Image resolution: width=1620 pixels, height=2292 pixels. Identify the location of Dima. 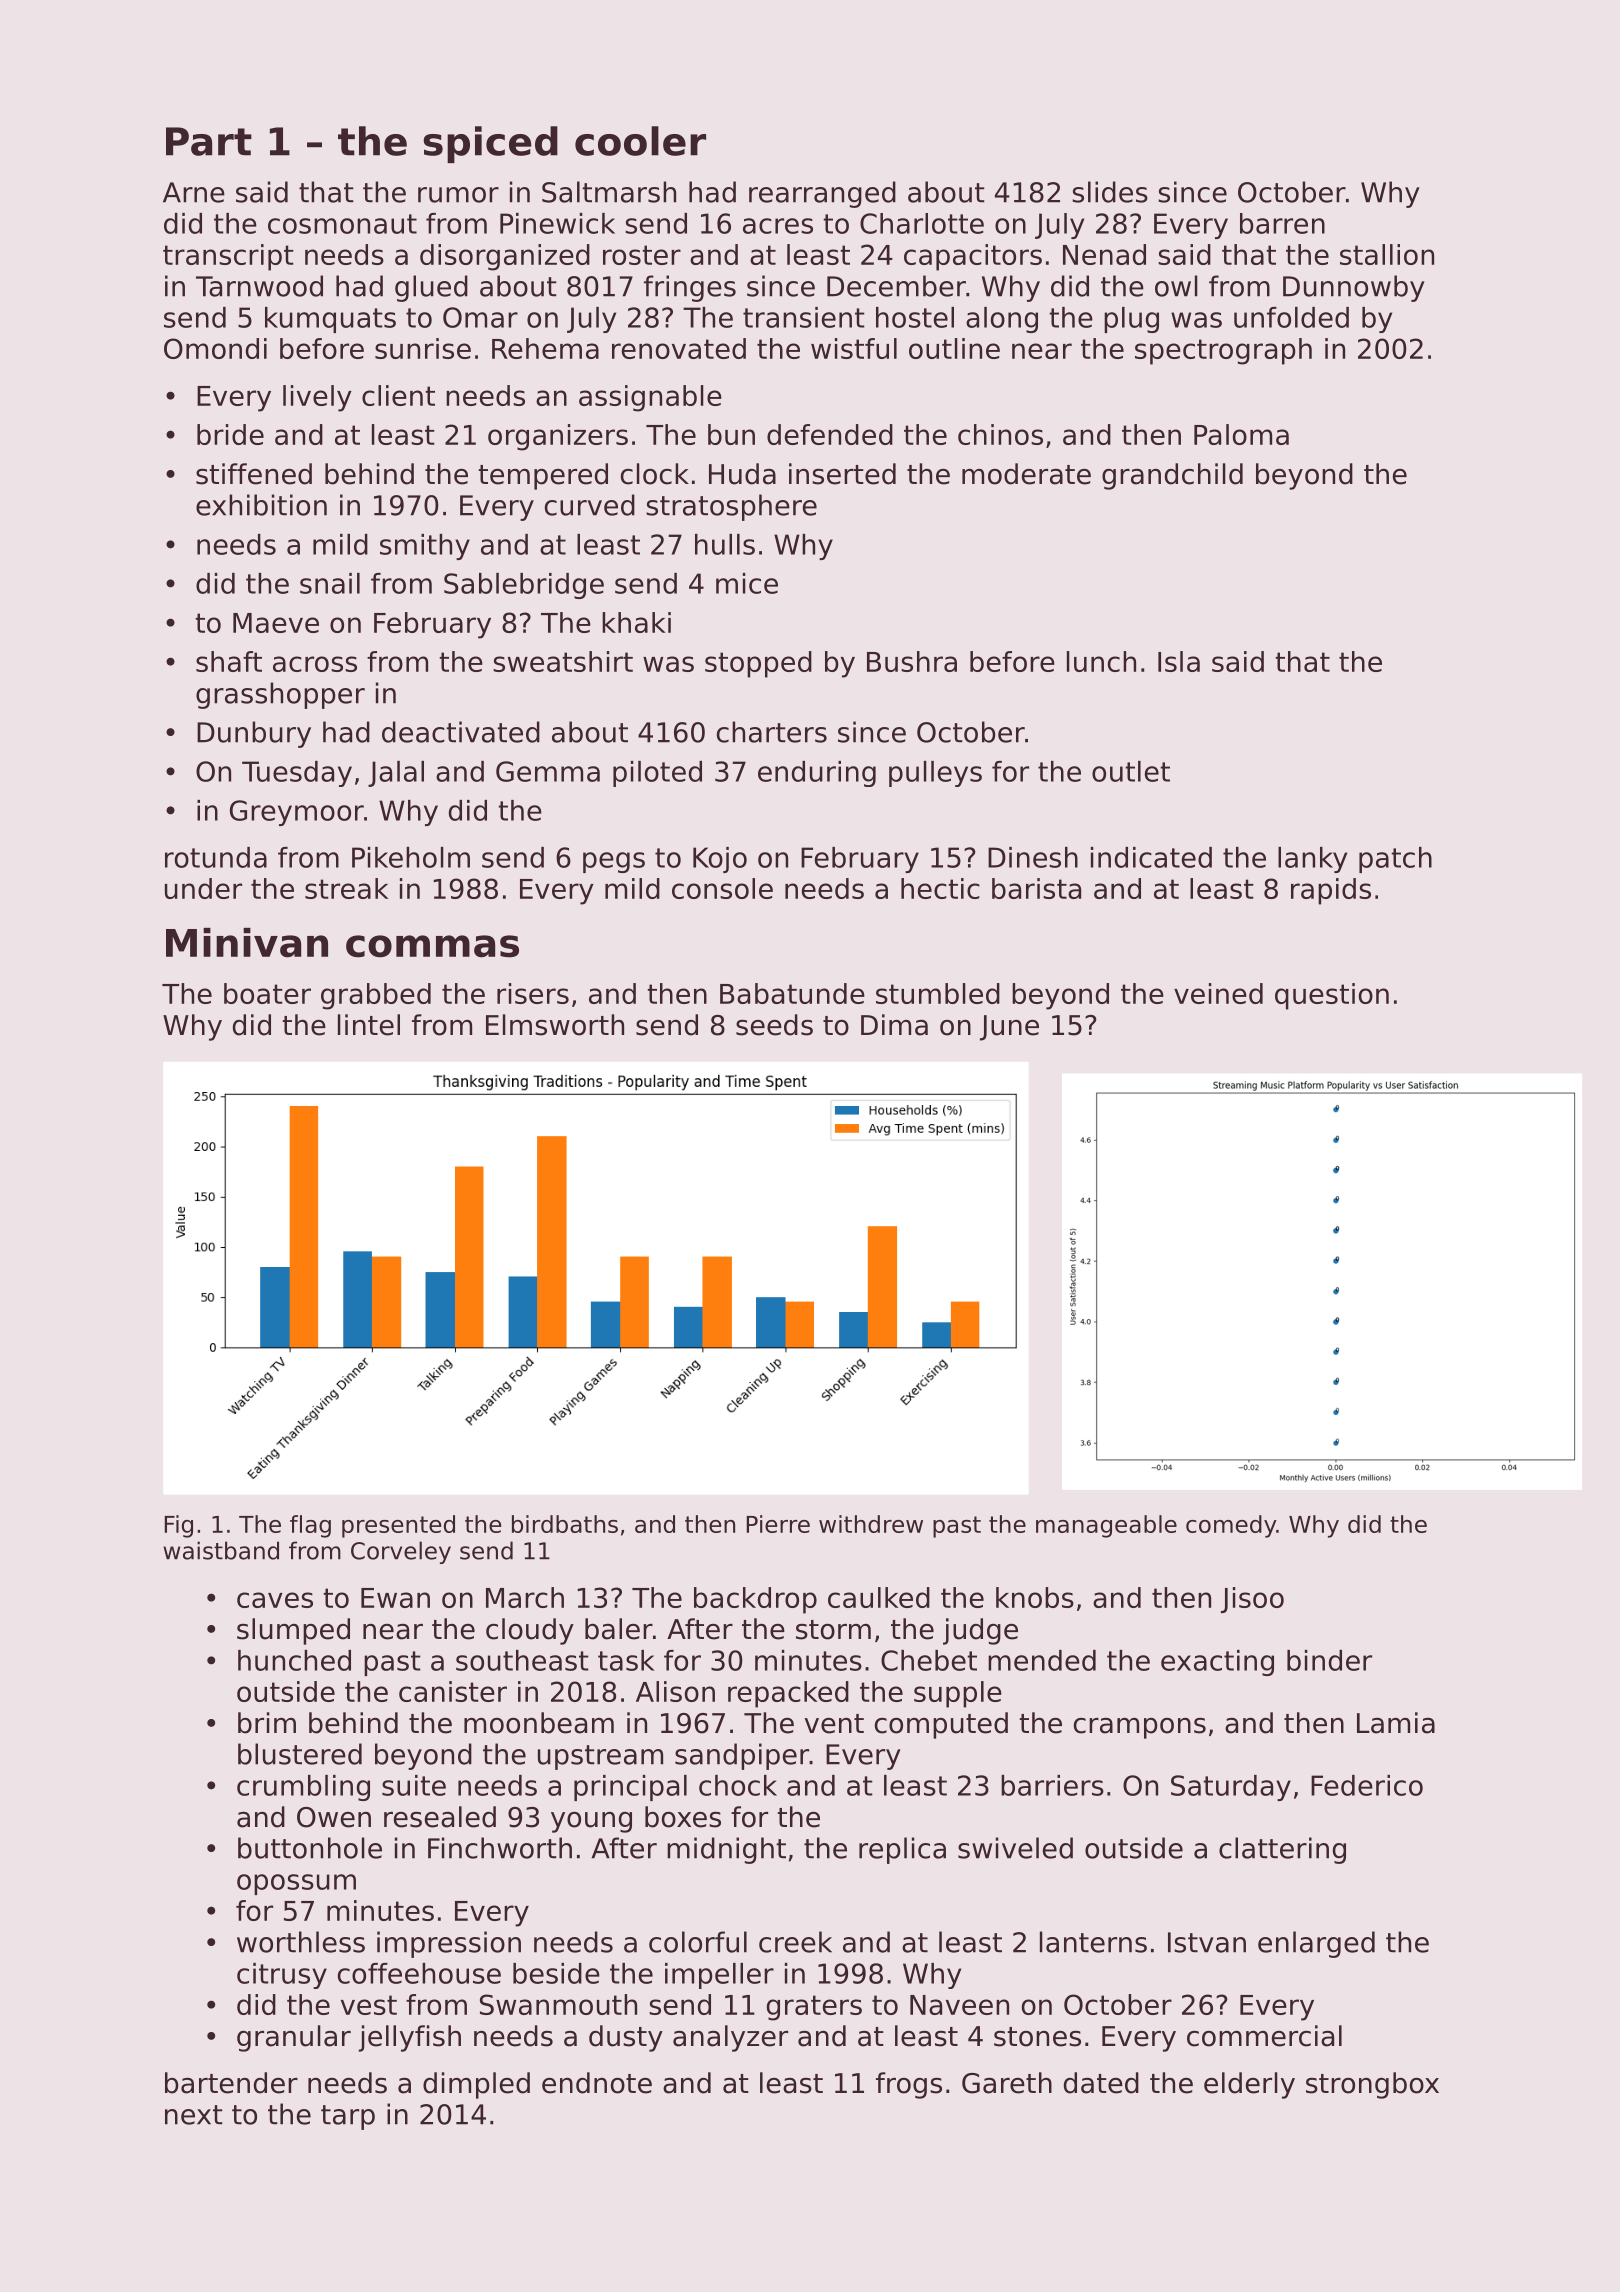
(894, 1025).
